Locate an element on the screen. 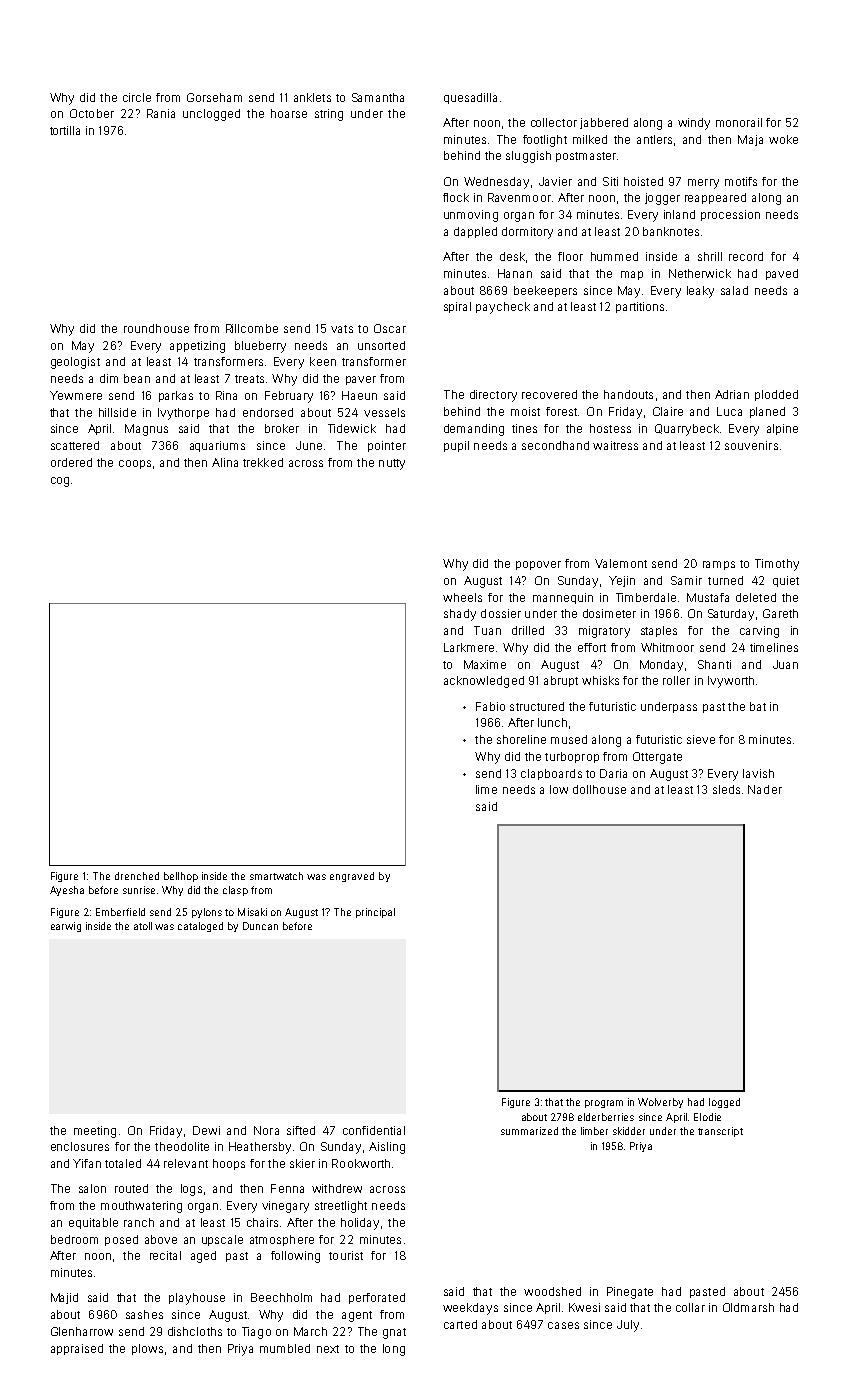 The height and width of the screenshot is (1400, 849). relevant is located at coordinates (186, 1163).
